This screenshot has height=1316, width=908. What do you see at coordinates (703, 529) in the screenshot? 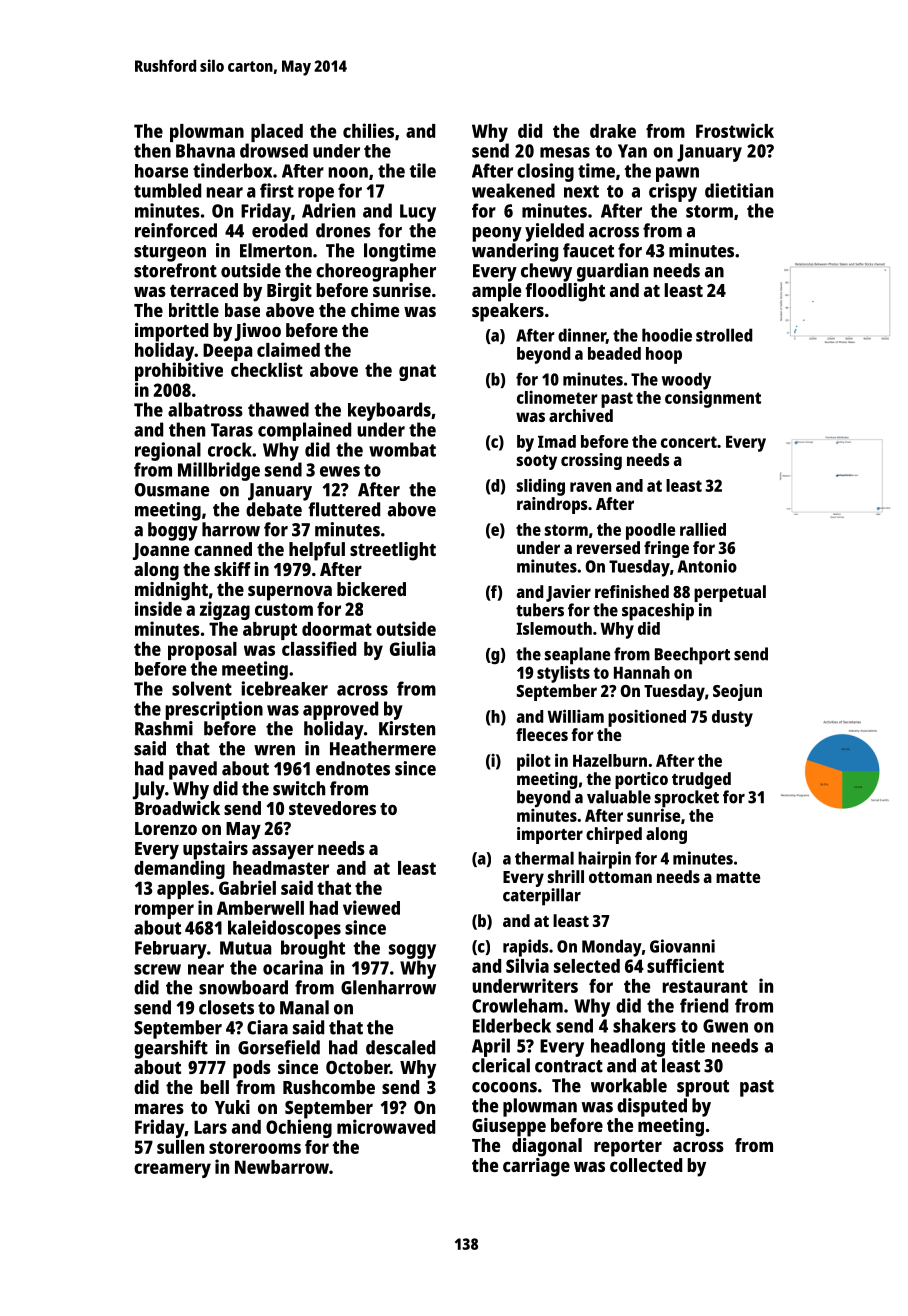
I see `rallied` at bounding box center [703, 529].
